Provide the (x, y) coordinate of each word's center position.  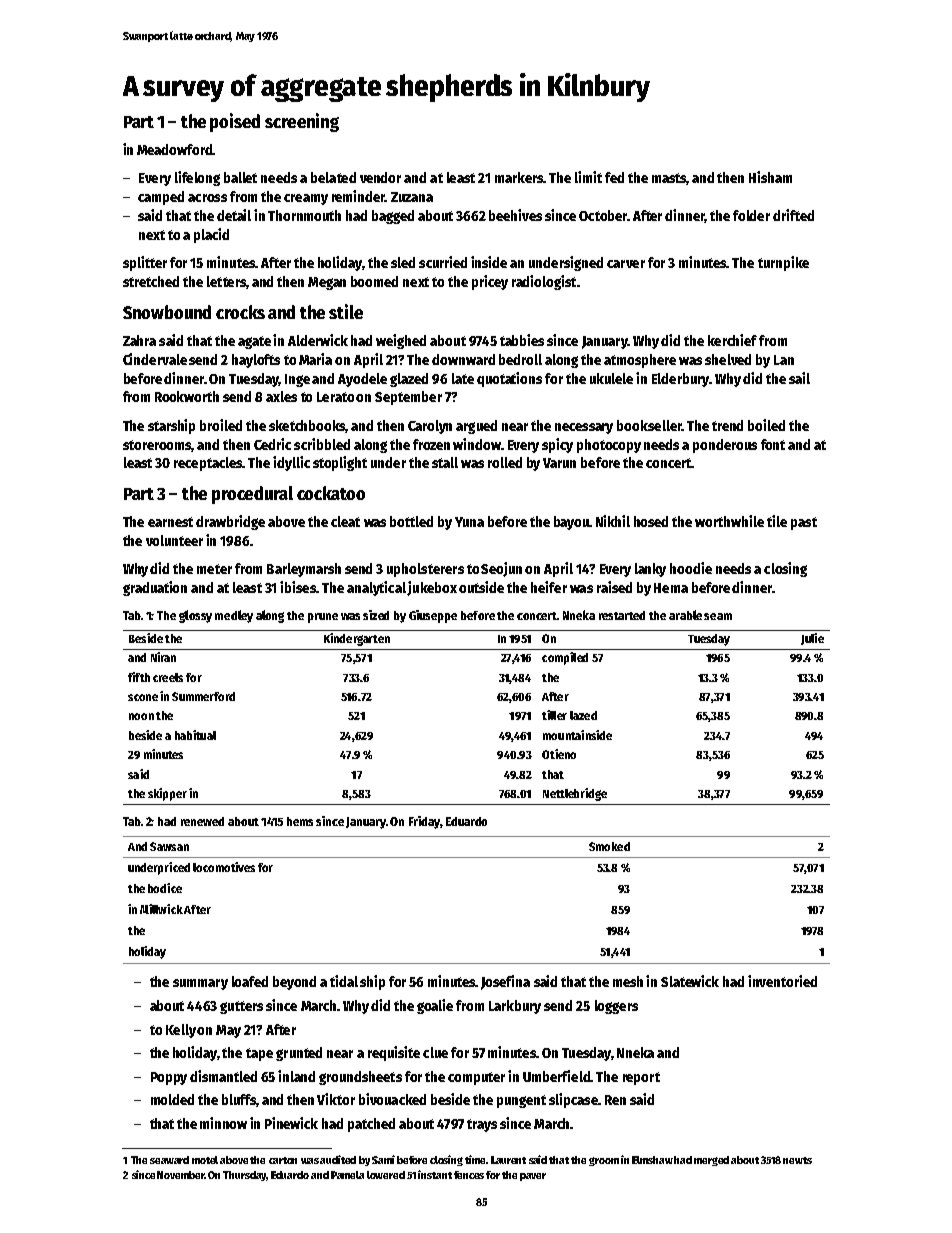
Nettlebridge (575, 794)
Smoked (609, 846)
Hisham (770, 177)
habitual (195, 735)
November (181, 1175)
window (477, 444)
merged (711, 1161)
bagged (393, 217)
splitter (145, 263)
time (475, 1159)
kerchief (732, 340)
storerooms (157, 446)
